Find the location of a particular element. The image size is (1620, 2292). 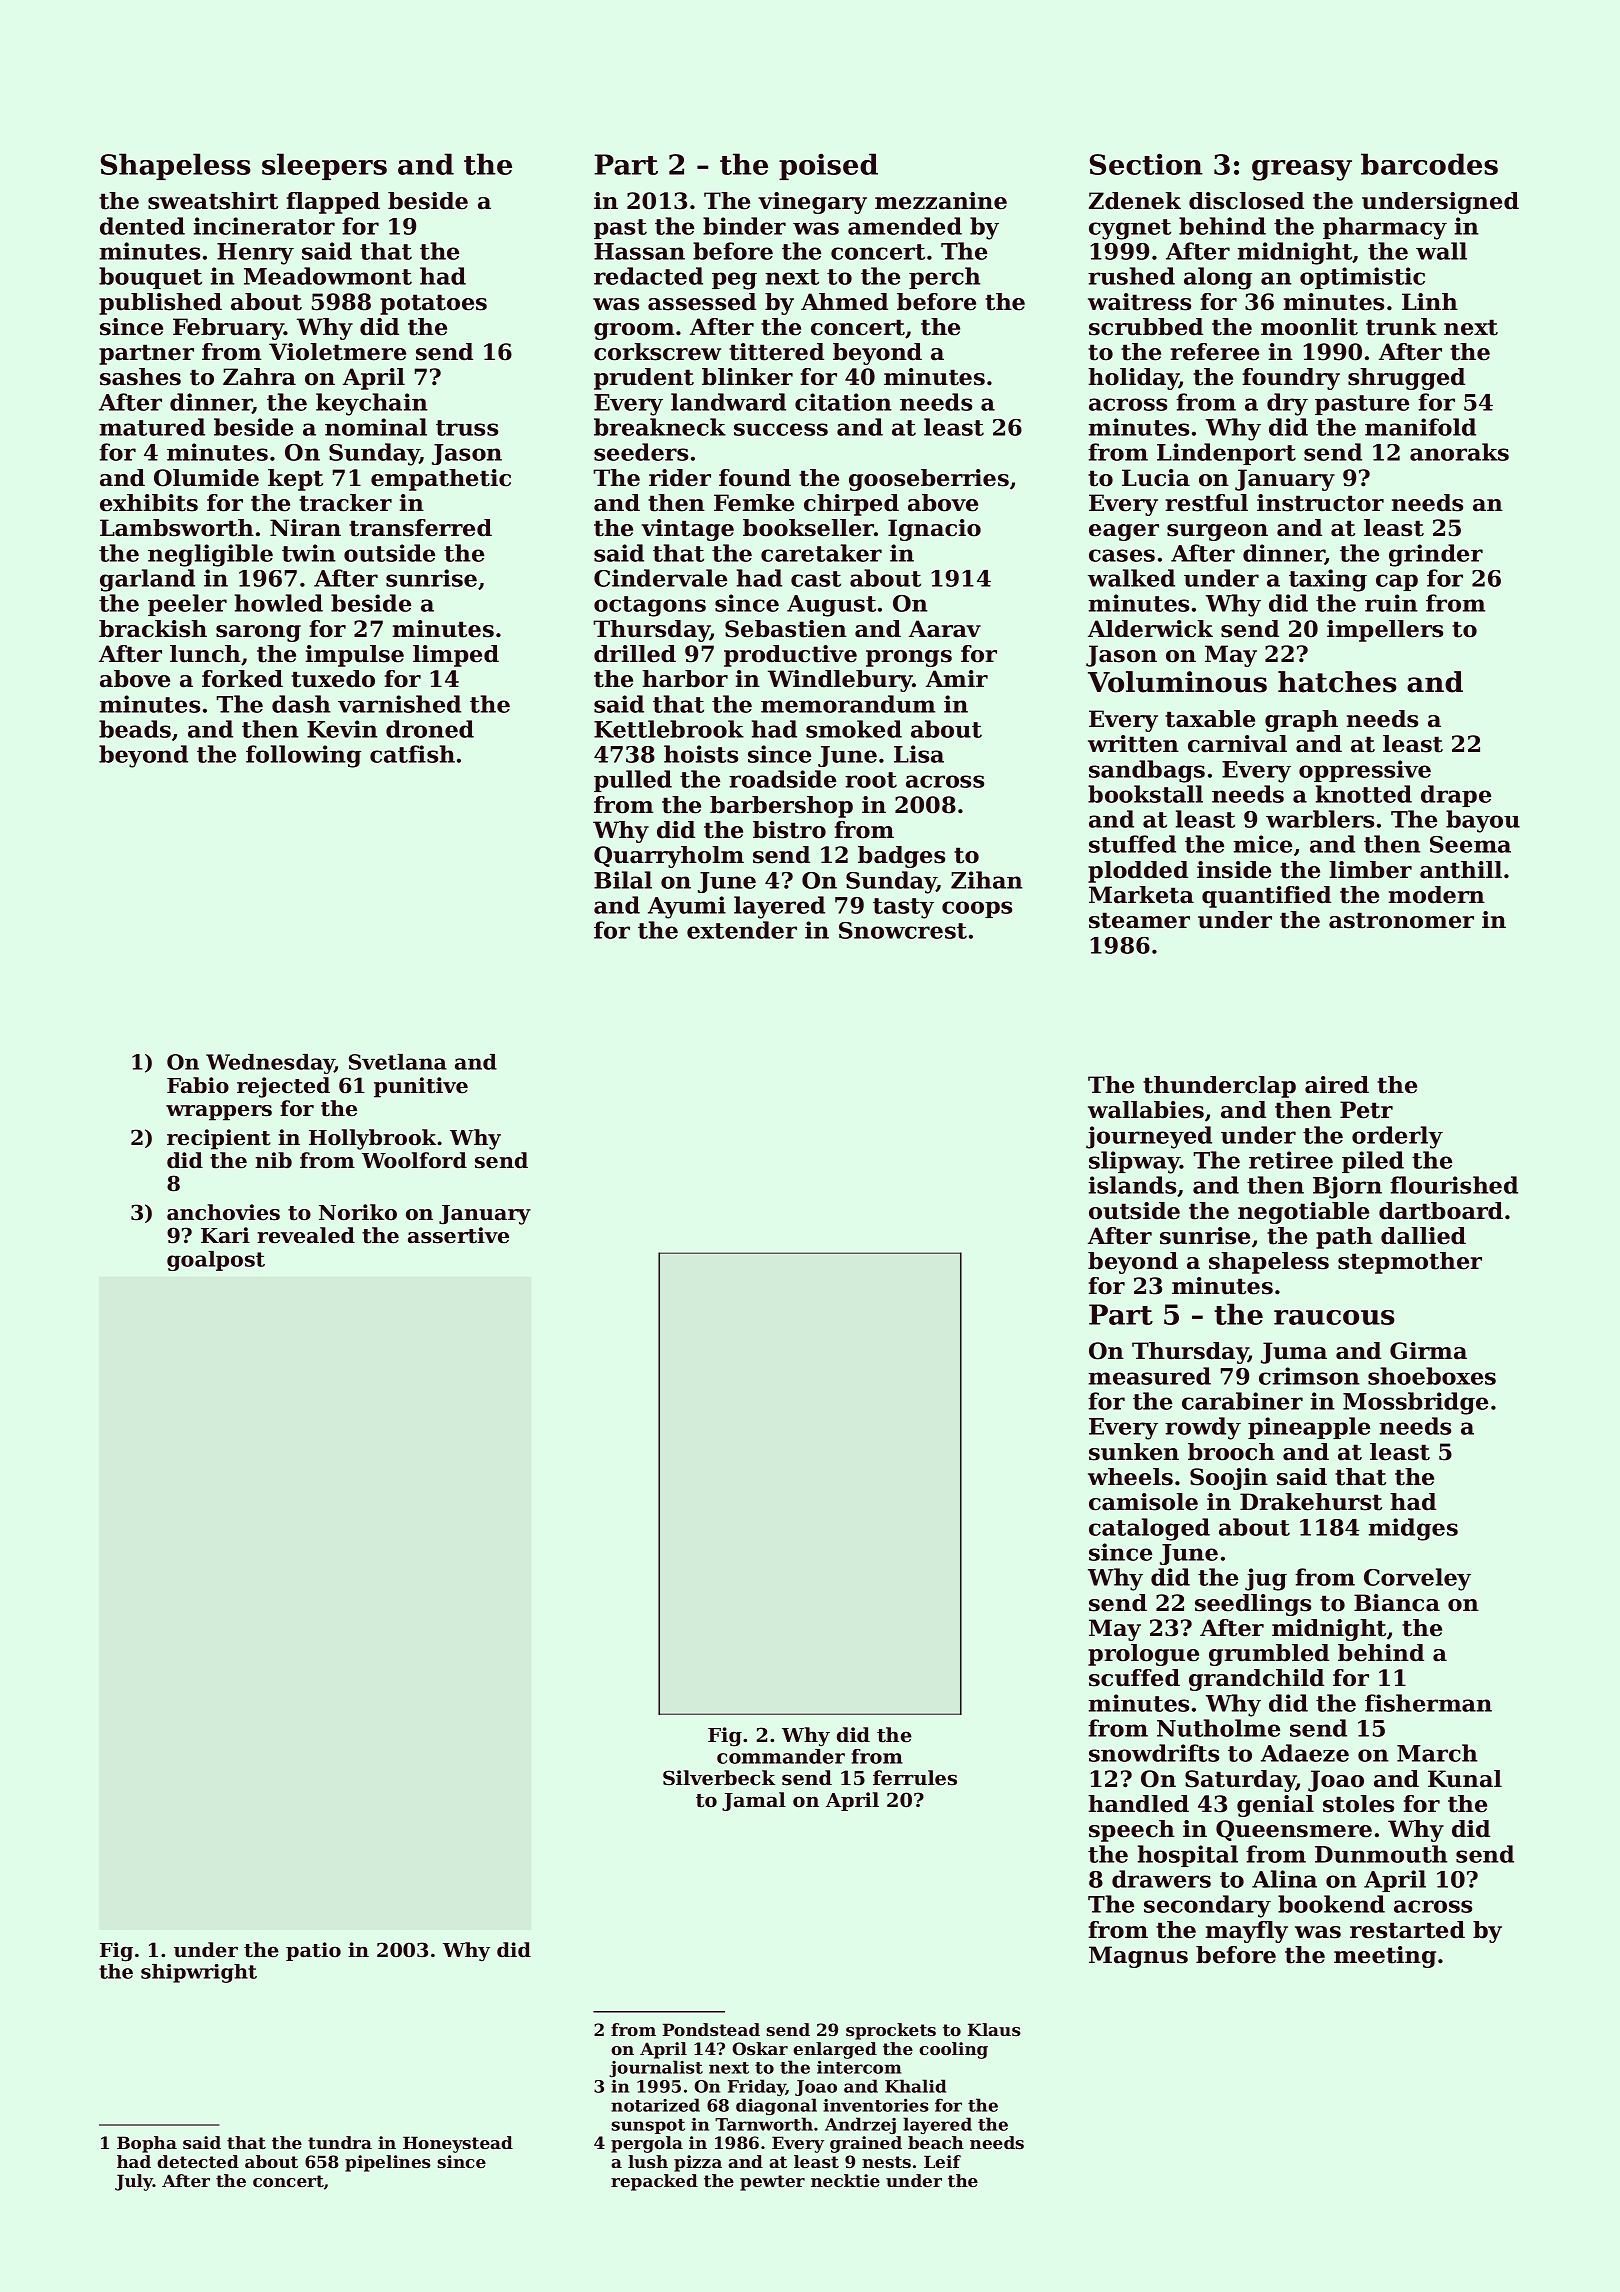

islands is located at coordinates (1132, 1185).
